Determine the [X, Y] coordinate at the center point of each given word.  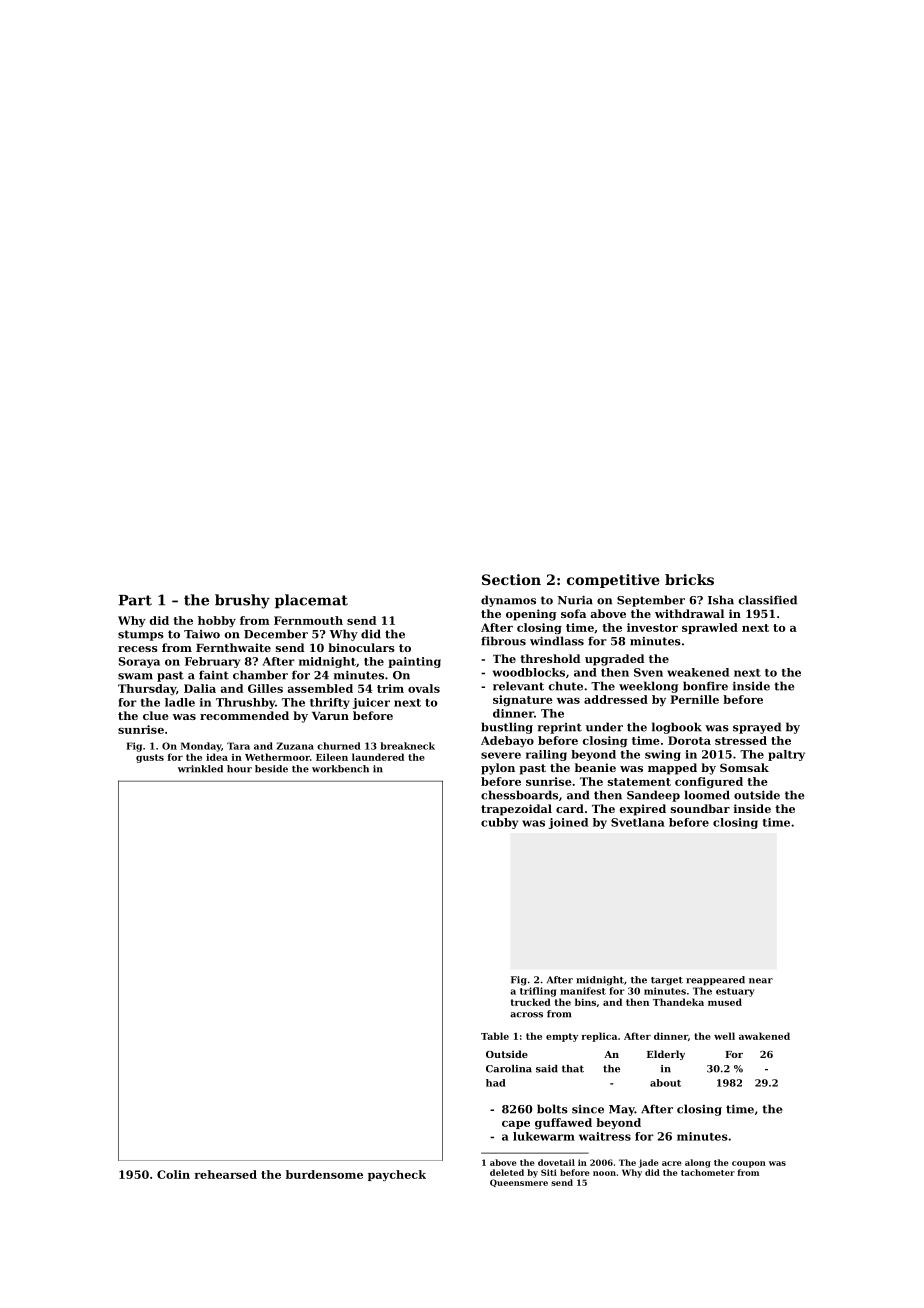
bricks [689, 579]
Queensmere [519, 1183]
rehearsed [226, 1174]
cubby [499, 823]
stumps [141, 635]
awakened [764, 1036]
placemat [311, 601]
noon [604, 1173]
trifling [538, 992]
